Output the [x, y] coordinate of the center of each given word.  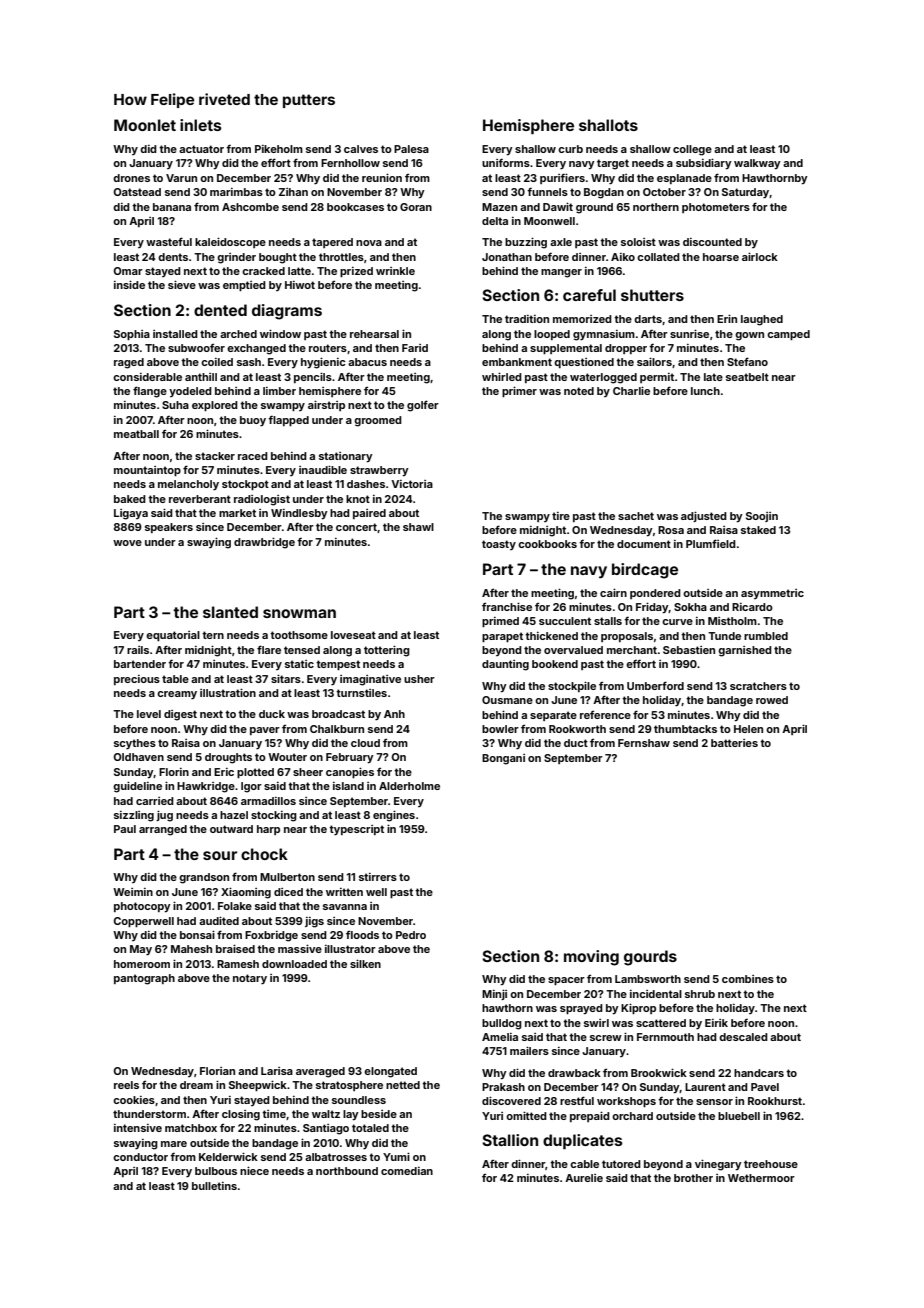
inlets [201, 125]
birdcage [645, 571]
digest [180, 715]
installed [175, 334]
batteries [734, 743]
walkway [757, 164]
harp [268, 830]
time [274, 1114]
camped [788, 335]
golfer [423, 406]
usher [419, 679]
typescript [356, 830]
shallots [608, 125]
